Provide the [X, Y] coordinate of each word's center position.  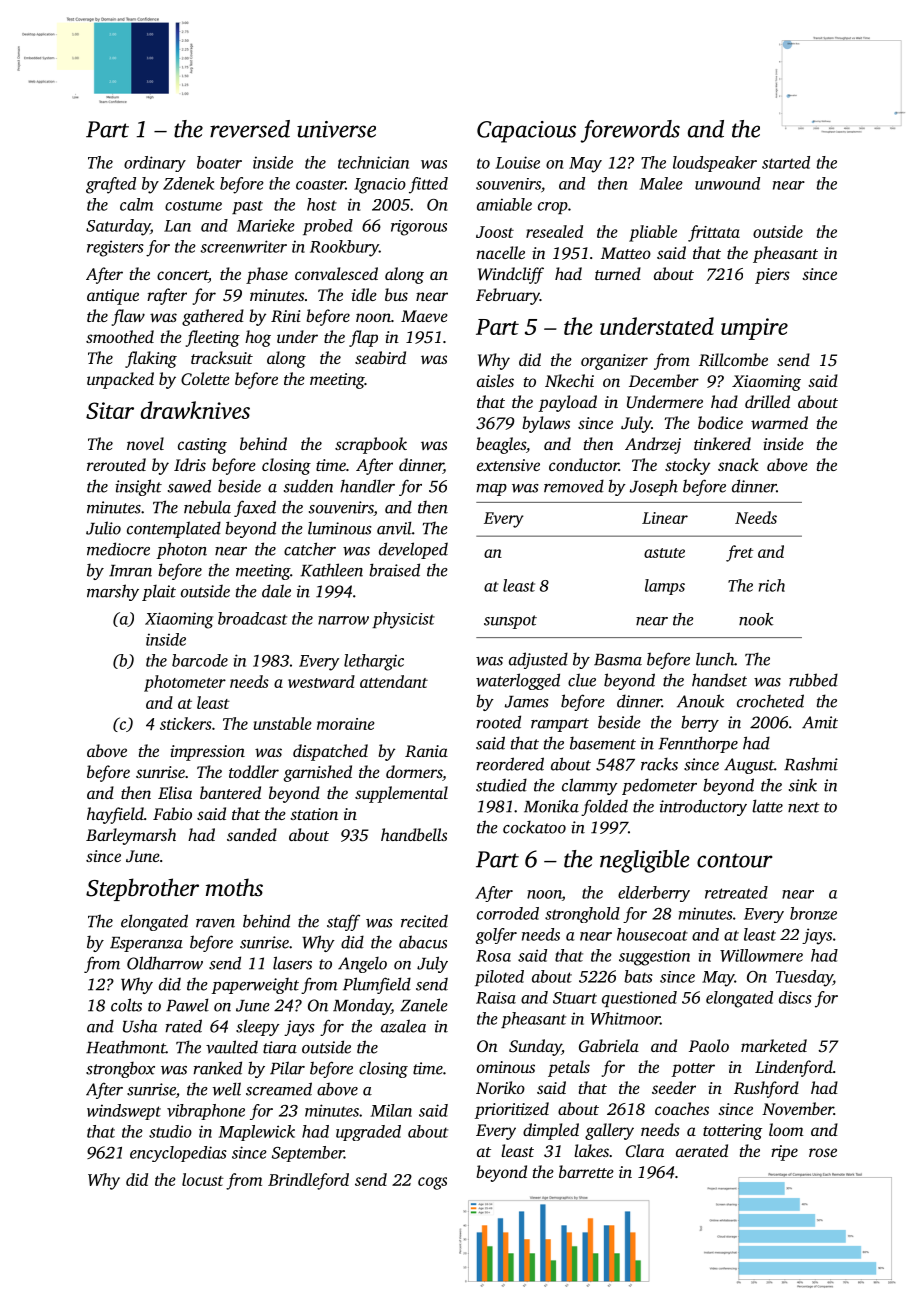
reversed [250, 129]
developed [413, 550]
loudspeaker [715, 164]
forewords [630, 131]
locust [203, 1179]
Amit [820, 722]
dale [276, 591]
